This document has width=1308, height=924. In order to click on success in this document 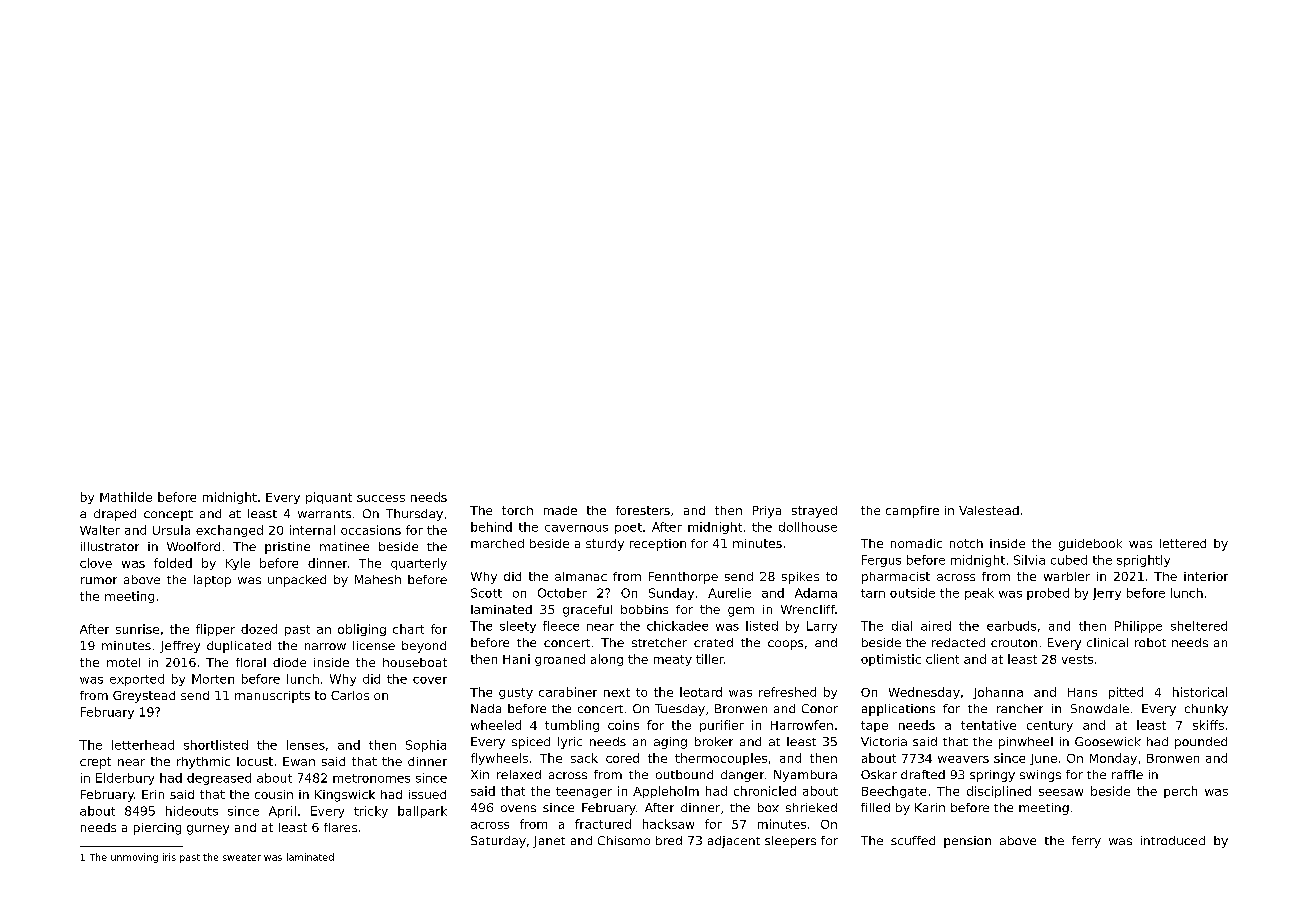, I will do `click(381, 498)`.
